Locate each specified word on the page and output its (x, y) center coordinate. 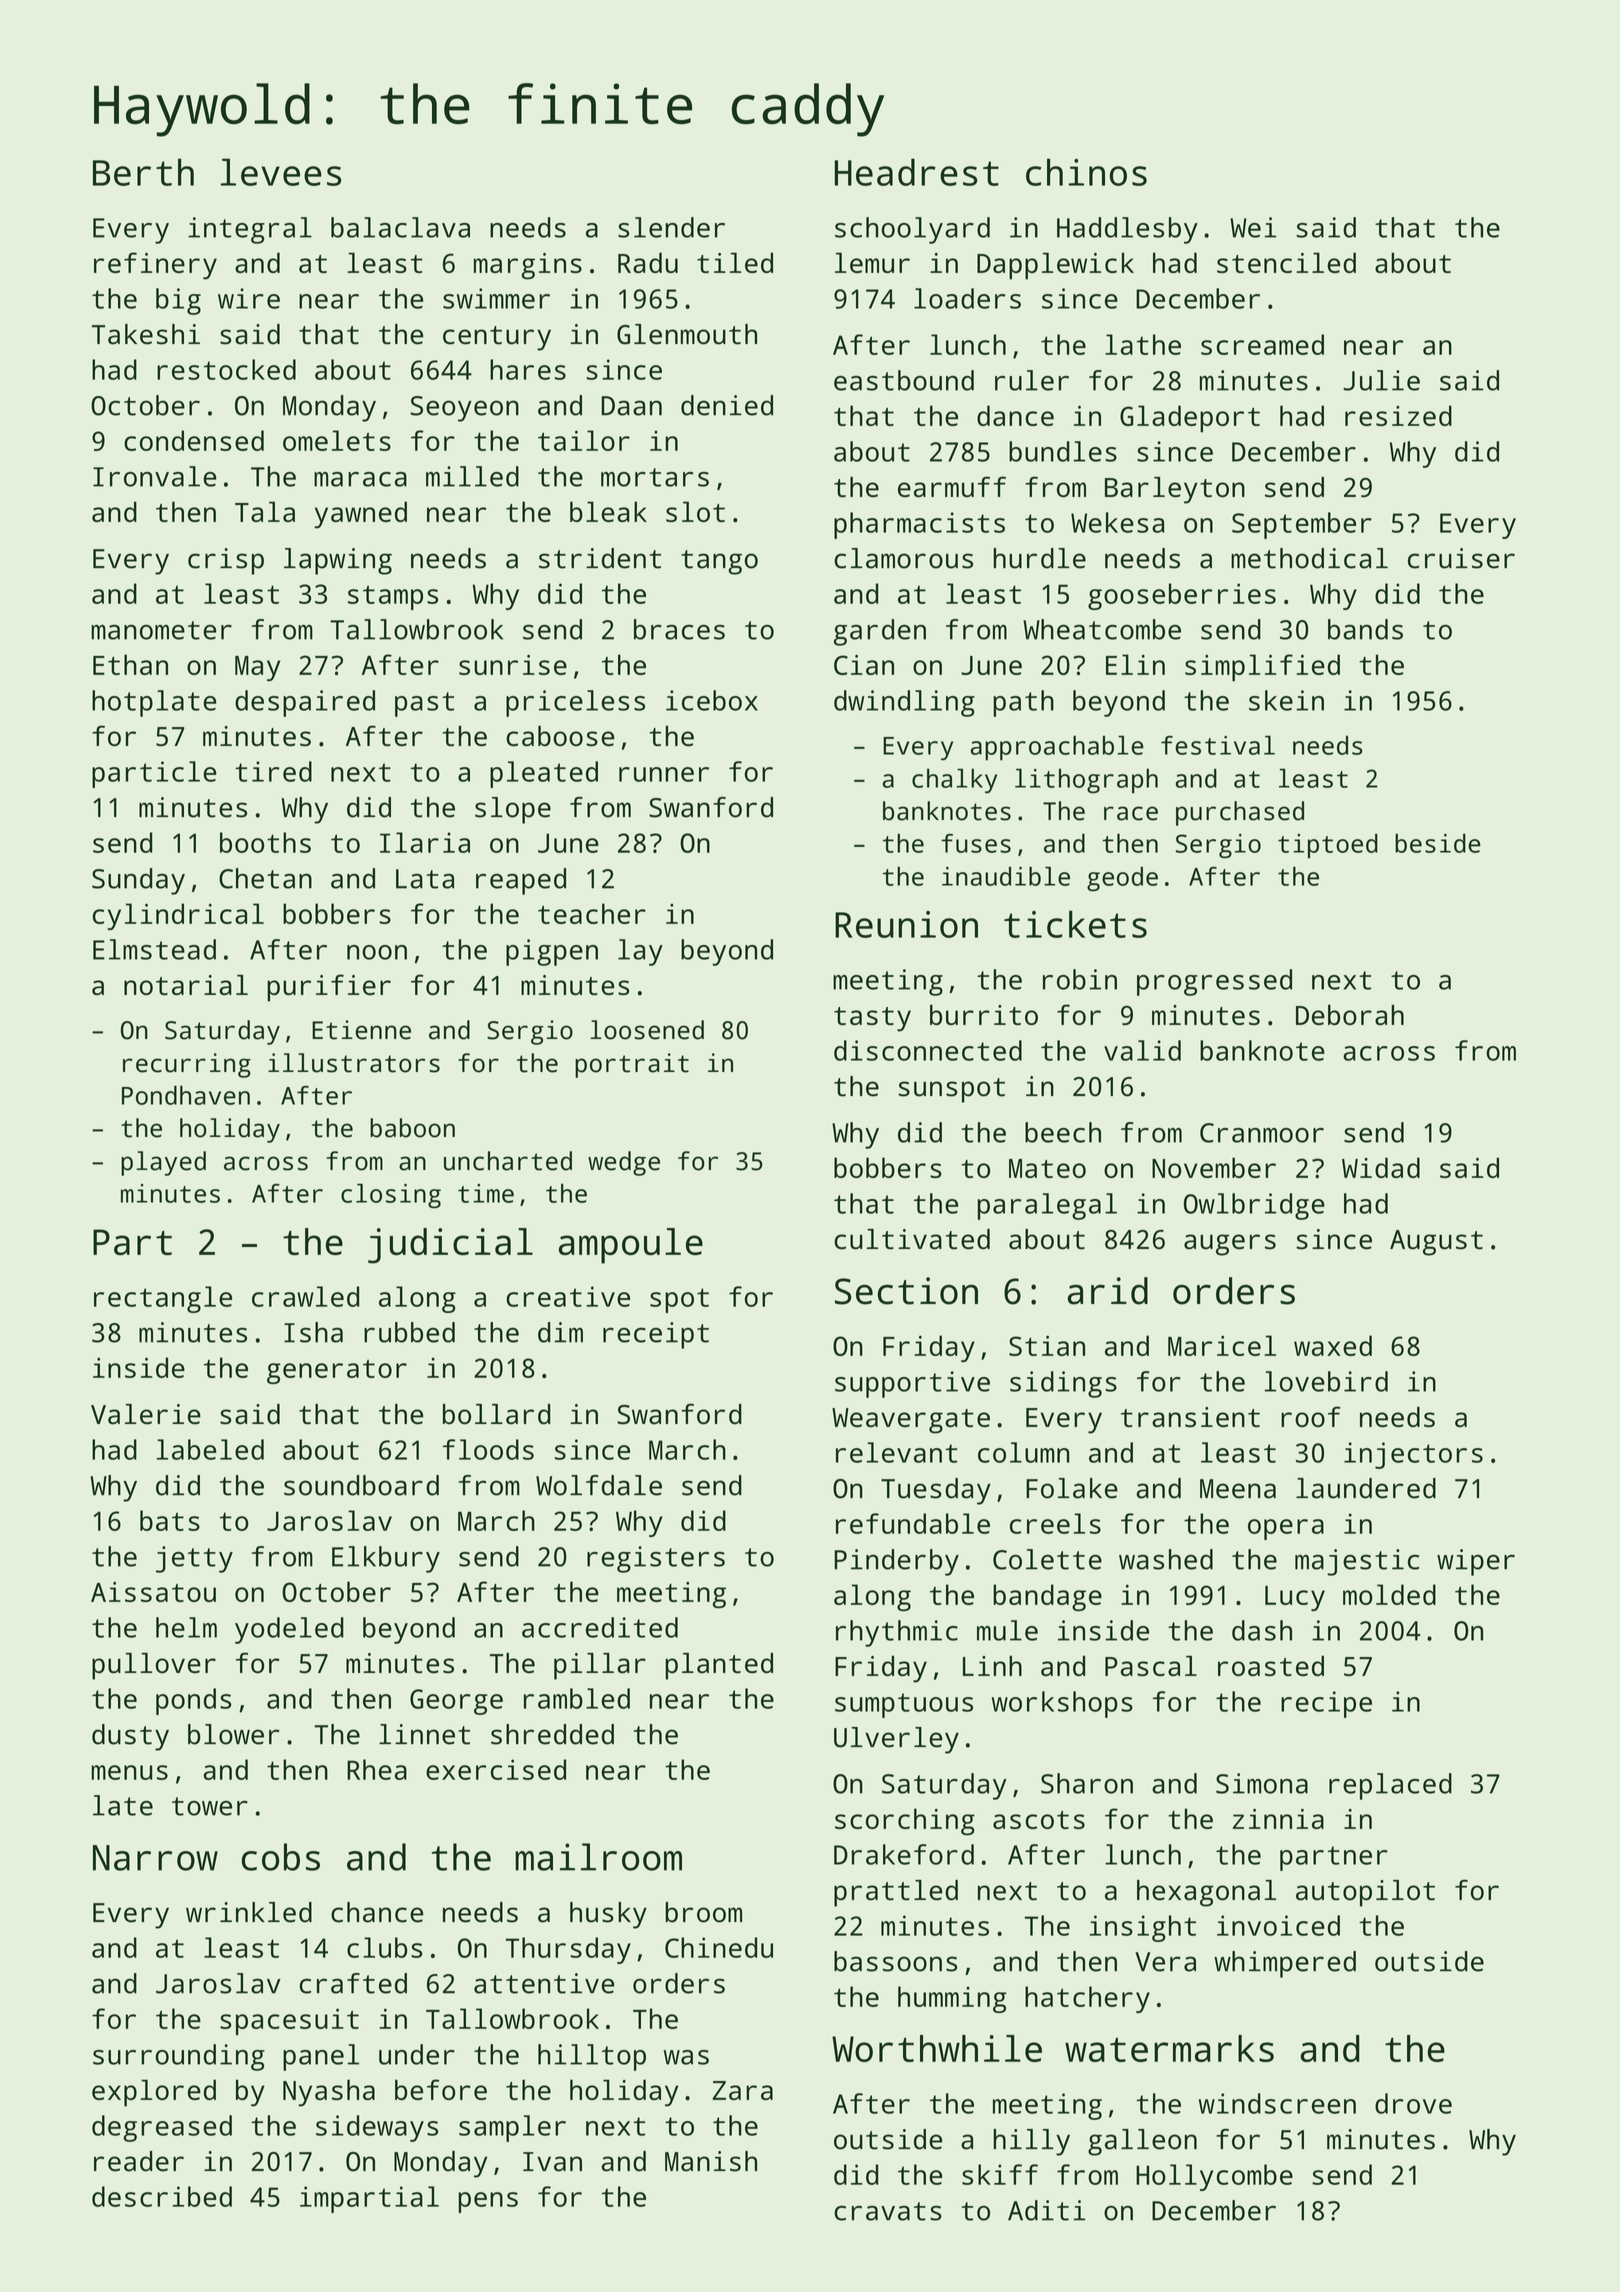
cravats (888, 2211)
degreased (162, 2128)
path (1023, 703)
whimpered (1285, 1964)
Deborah (1350, 1014)
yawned (360, 515)
